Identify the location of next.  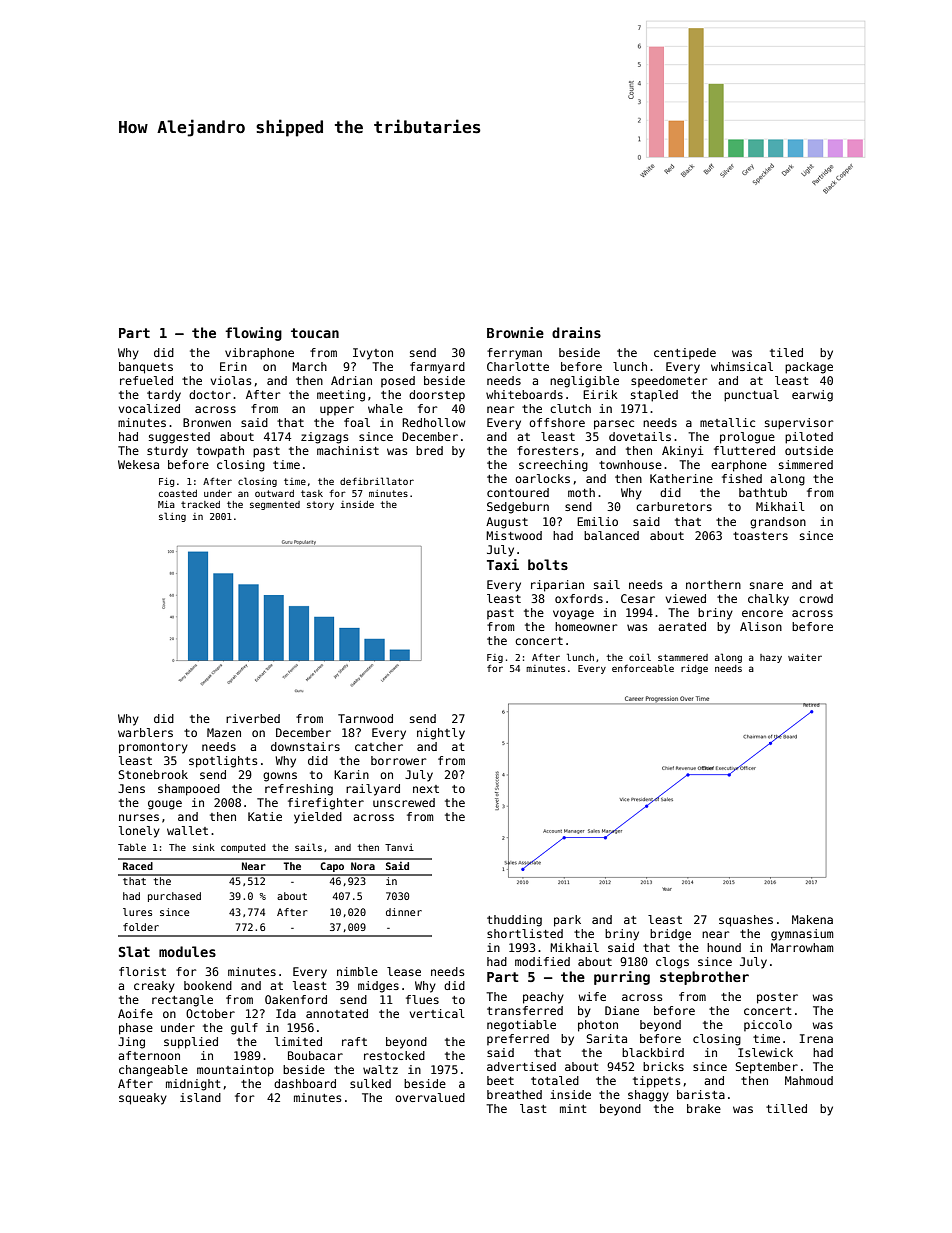
(426, 789).
